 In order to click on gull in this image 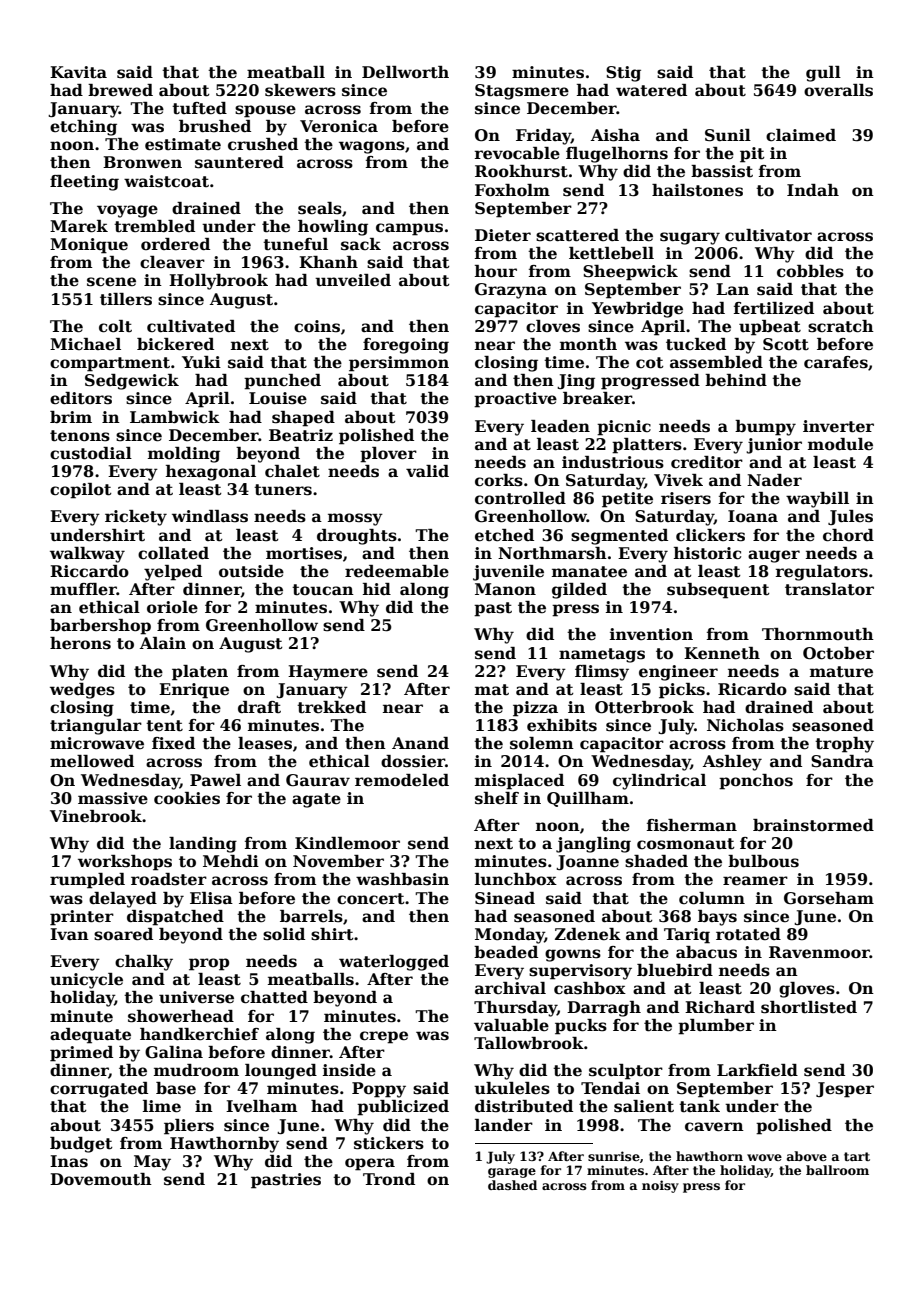, I will do `click(823, 74)`.
